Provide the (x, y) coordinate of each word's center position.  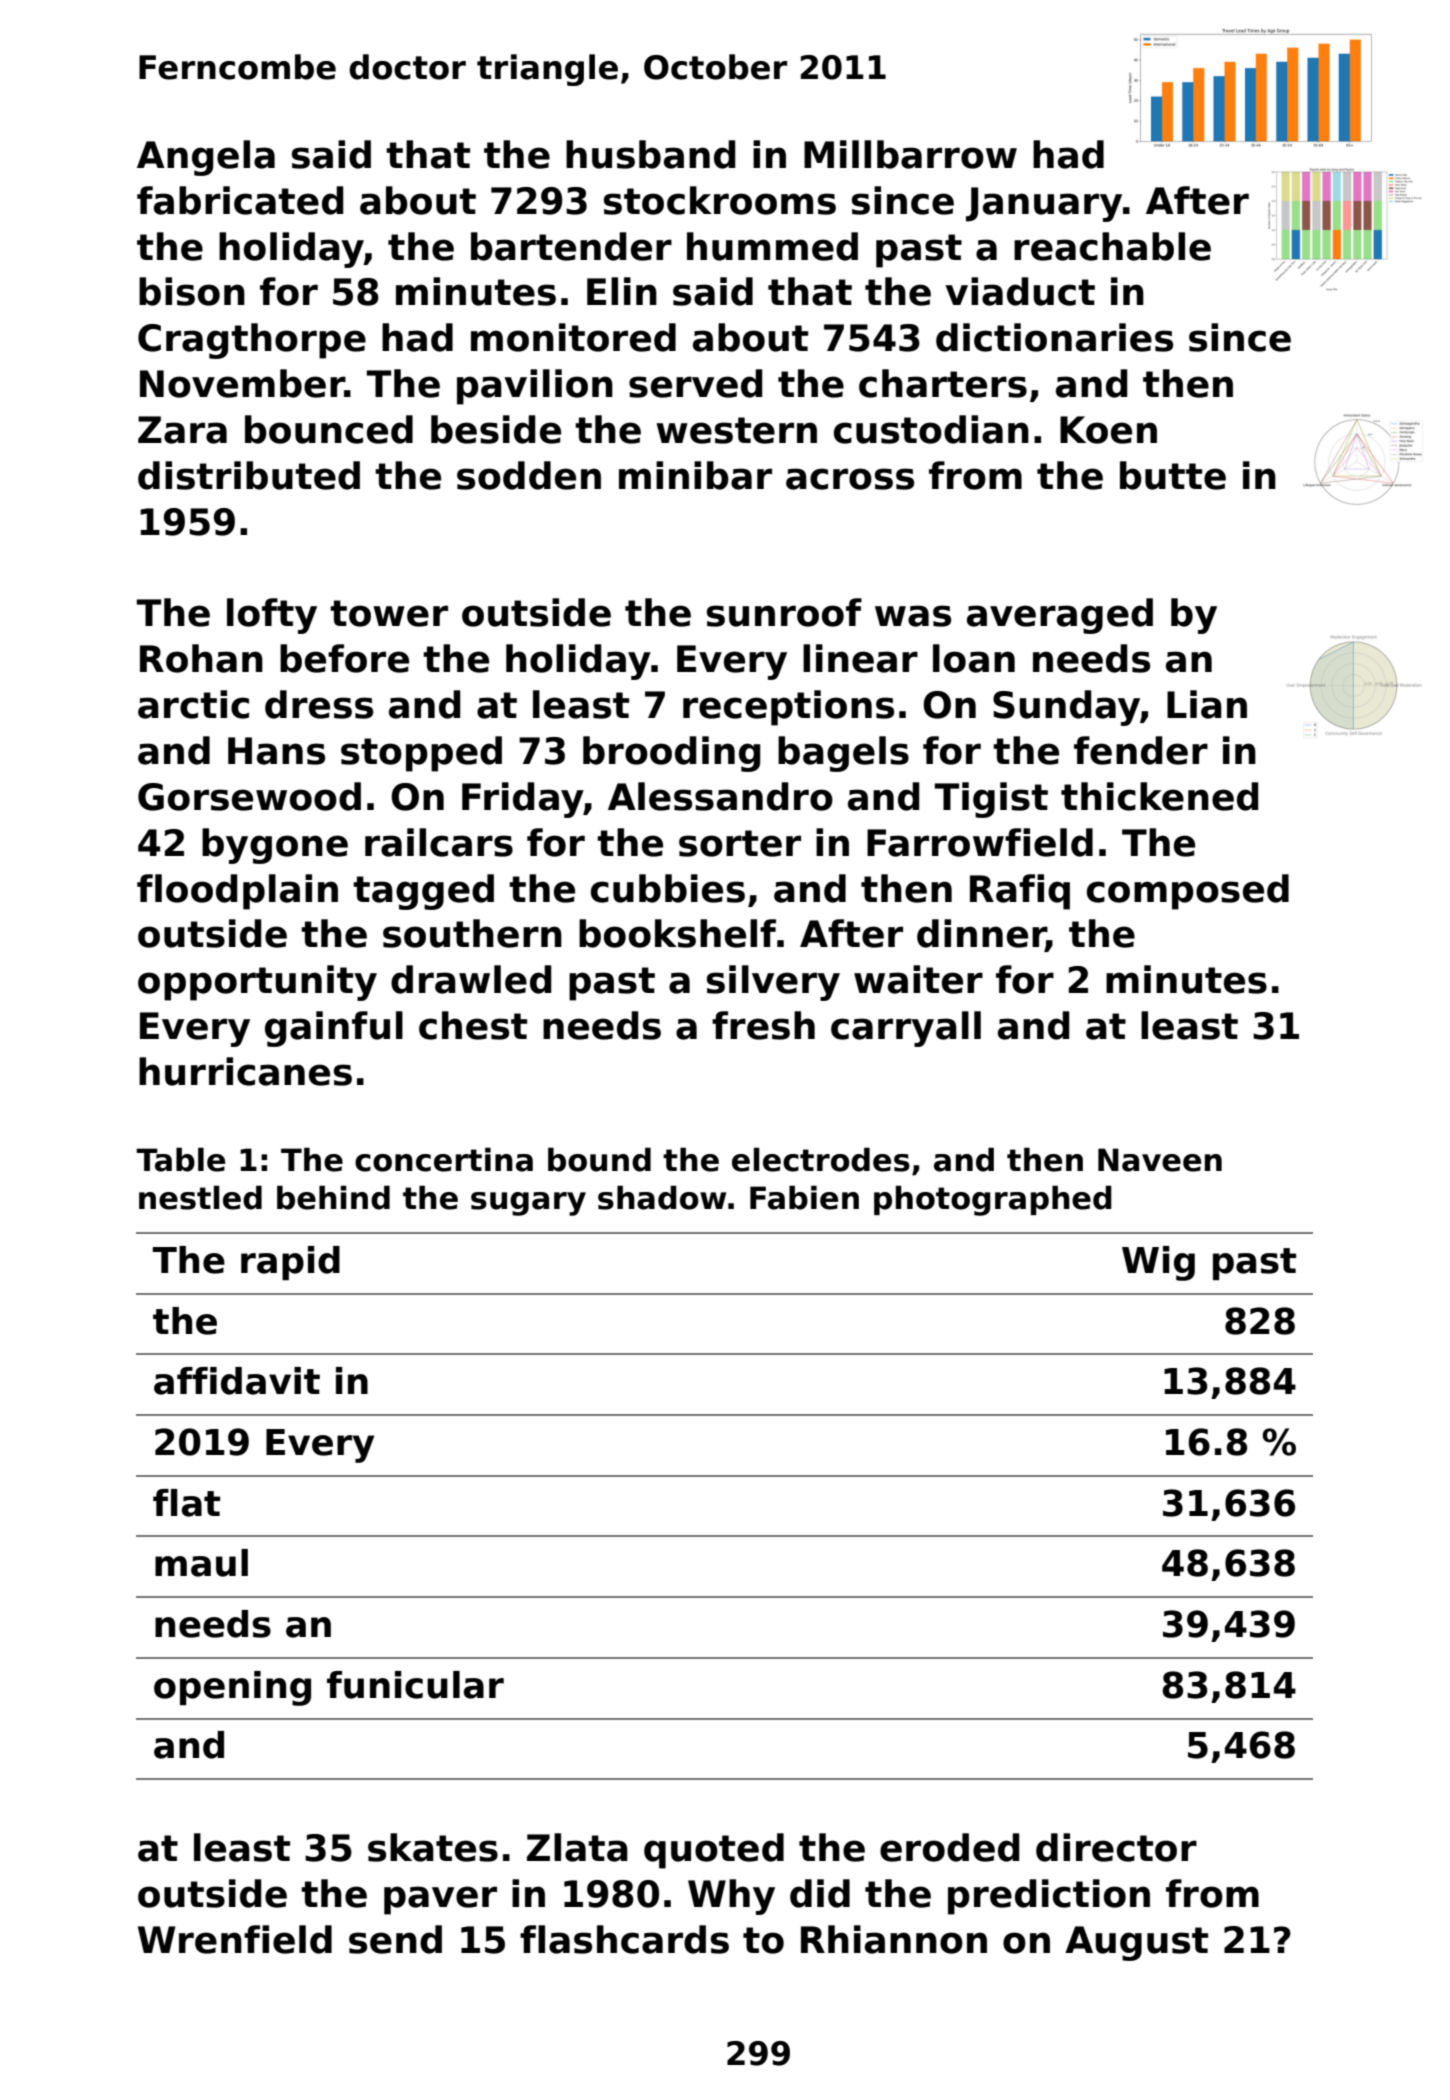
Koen (1108, 430)
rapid (290, 1263)
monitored (573, 337)
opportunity (257, 983)
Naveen (1160, 1160)
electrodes (821, 1159)
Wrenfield (235, 1939)
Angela (206, 158)
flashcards (624, 1939)
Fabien (804, 1197)
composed (1188, 892)
